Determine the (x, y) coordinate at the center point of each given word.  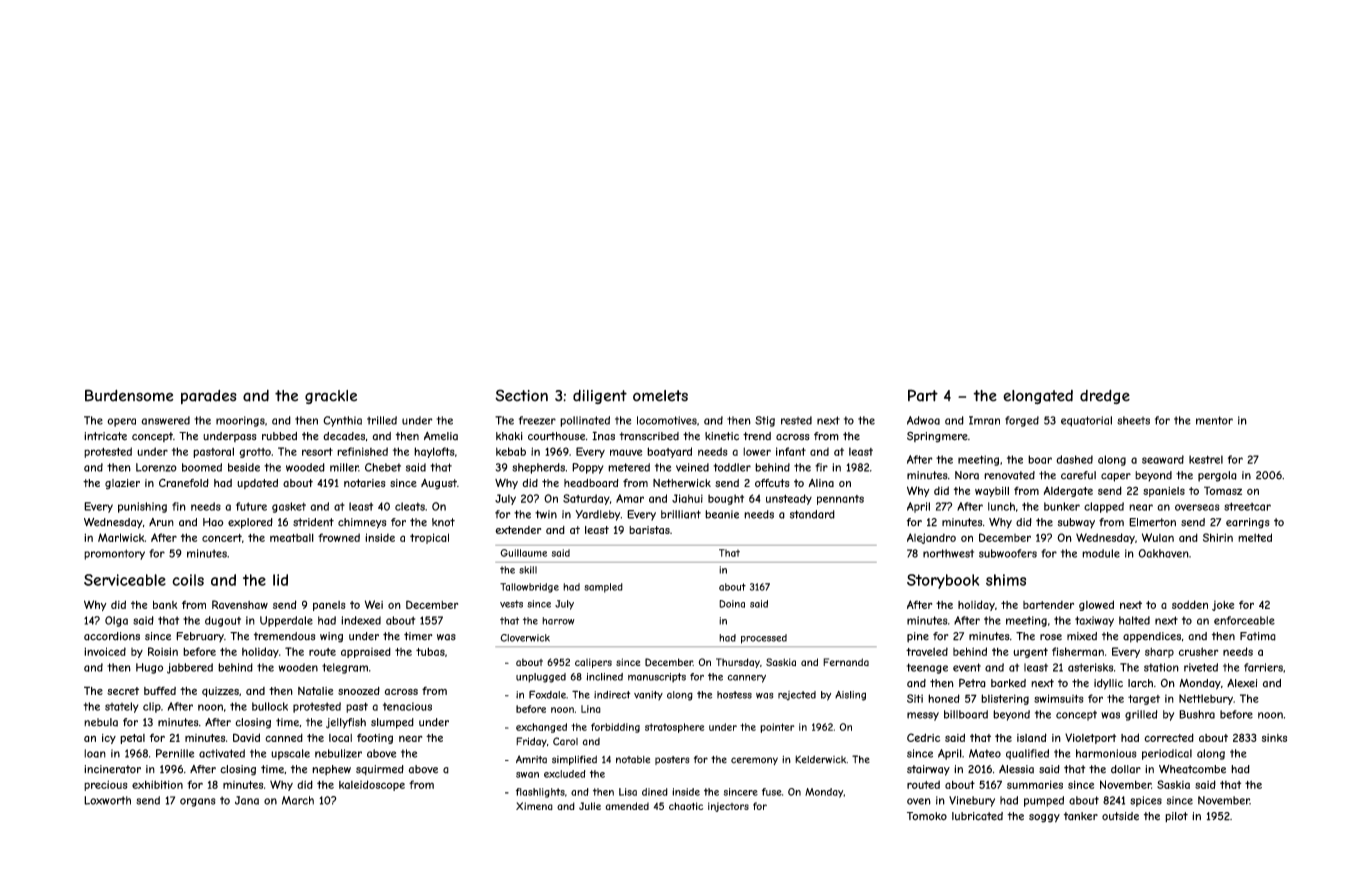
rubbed (279, 436)
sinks (1274, 738)
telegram (345, 668)
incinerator (112, 769)
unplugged (541, 678)
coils (188, 580)
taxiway (1094, 621)
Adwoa (923, 420)
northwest (948, 553)
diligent (600, 397)
